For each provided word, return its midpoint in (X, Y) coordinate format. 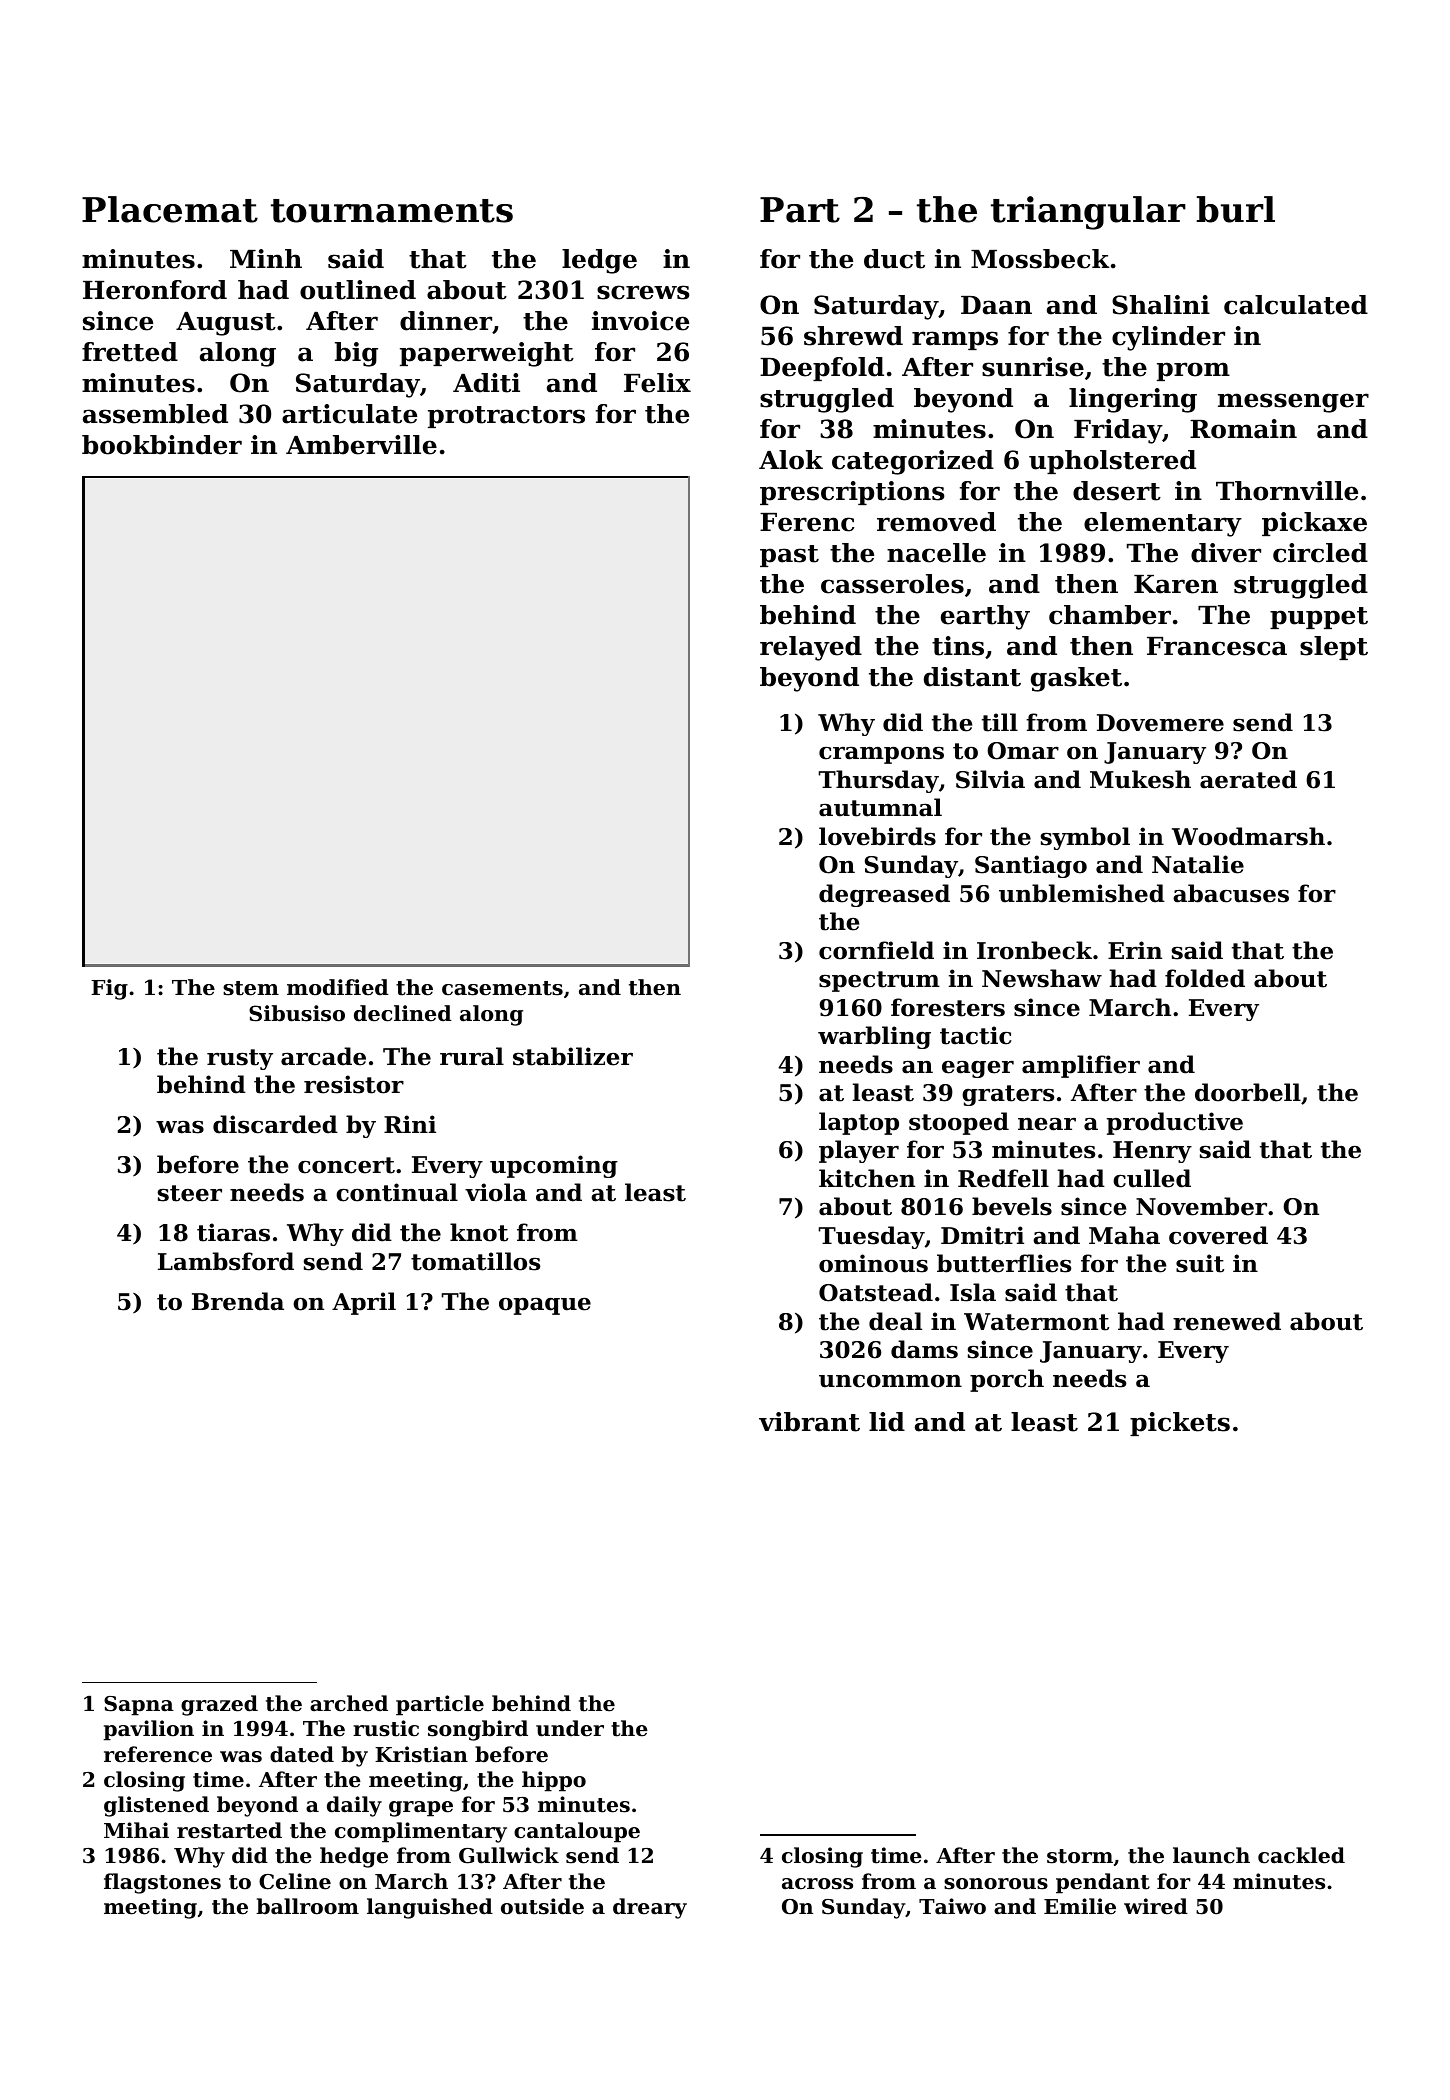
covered (1218, 1235)
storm (1080, 1856)
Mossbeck (1040, 259)
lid (887, 1422)
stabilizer (573, 1056)
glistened (156, 1806)
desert (1117, 491)
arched (349, 1703)
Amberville (361, 445)
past (789, 556)
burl (1236, 209)
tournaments (392, 211)
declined (403, 1013)
